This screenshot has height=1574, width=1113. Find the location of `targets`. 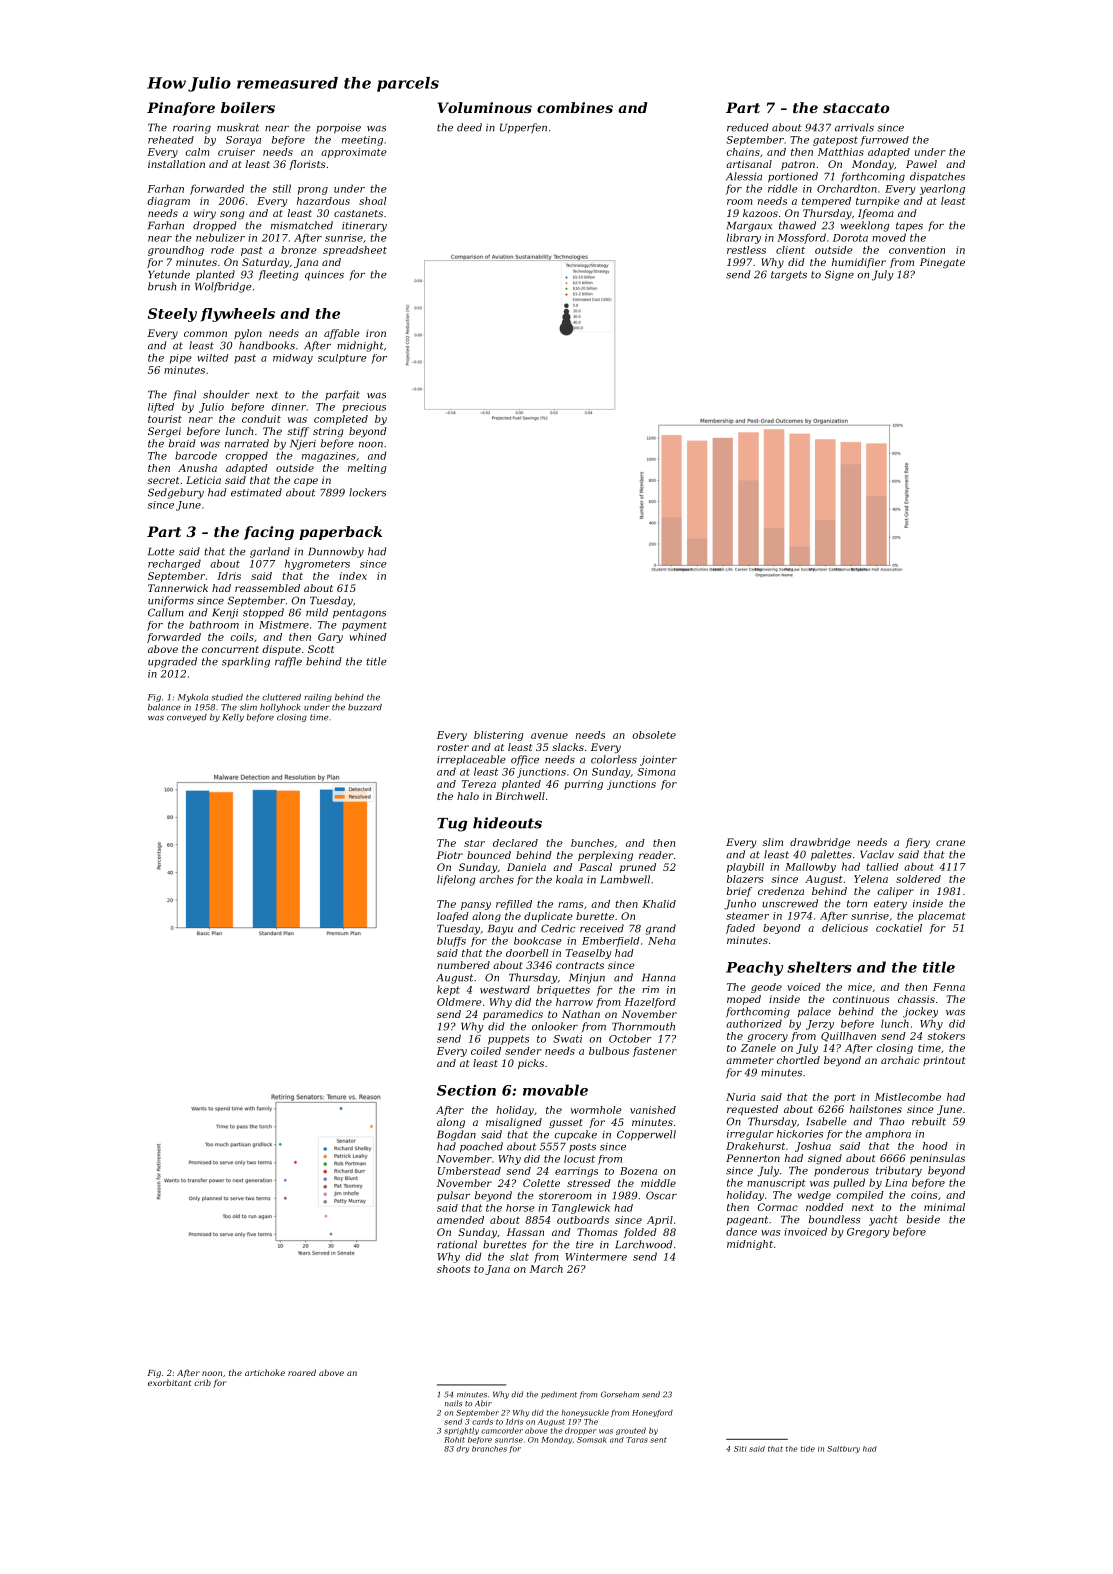

targets is located at coordinates (789, 276).
